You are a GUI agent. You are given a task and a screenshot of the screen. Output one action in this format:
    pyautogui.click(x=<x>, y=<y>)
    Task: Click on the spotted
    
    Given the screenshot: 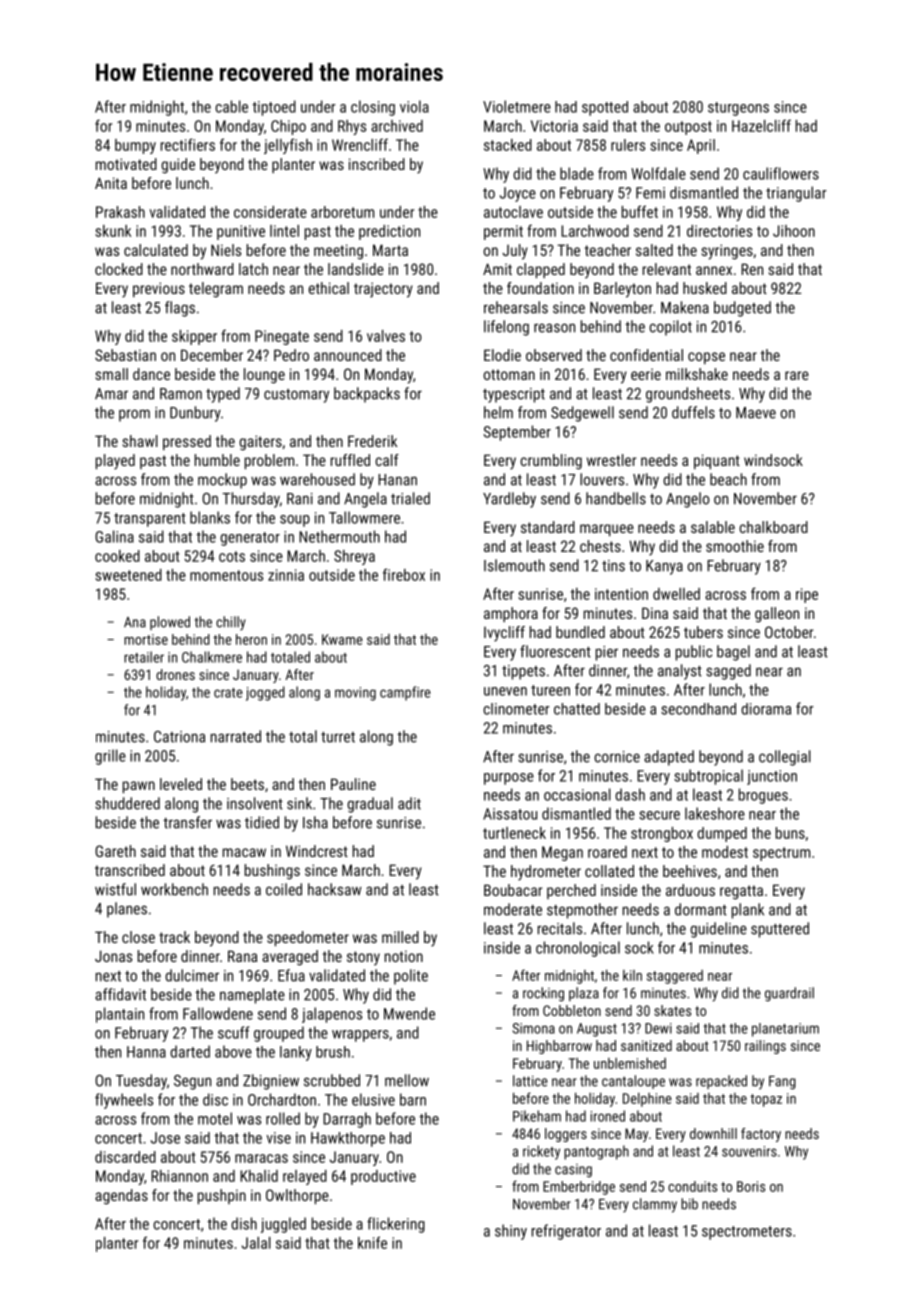 What is the action you would take?
    pyautogui.click(x=605, y=108)
